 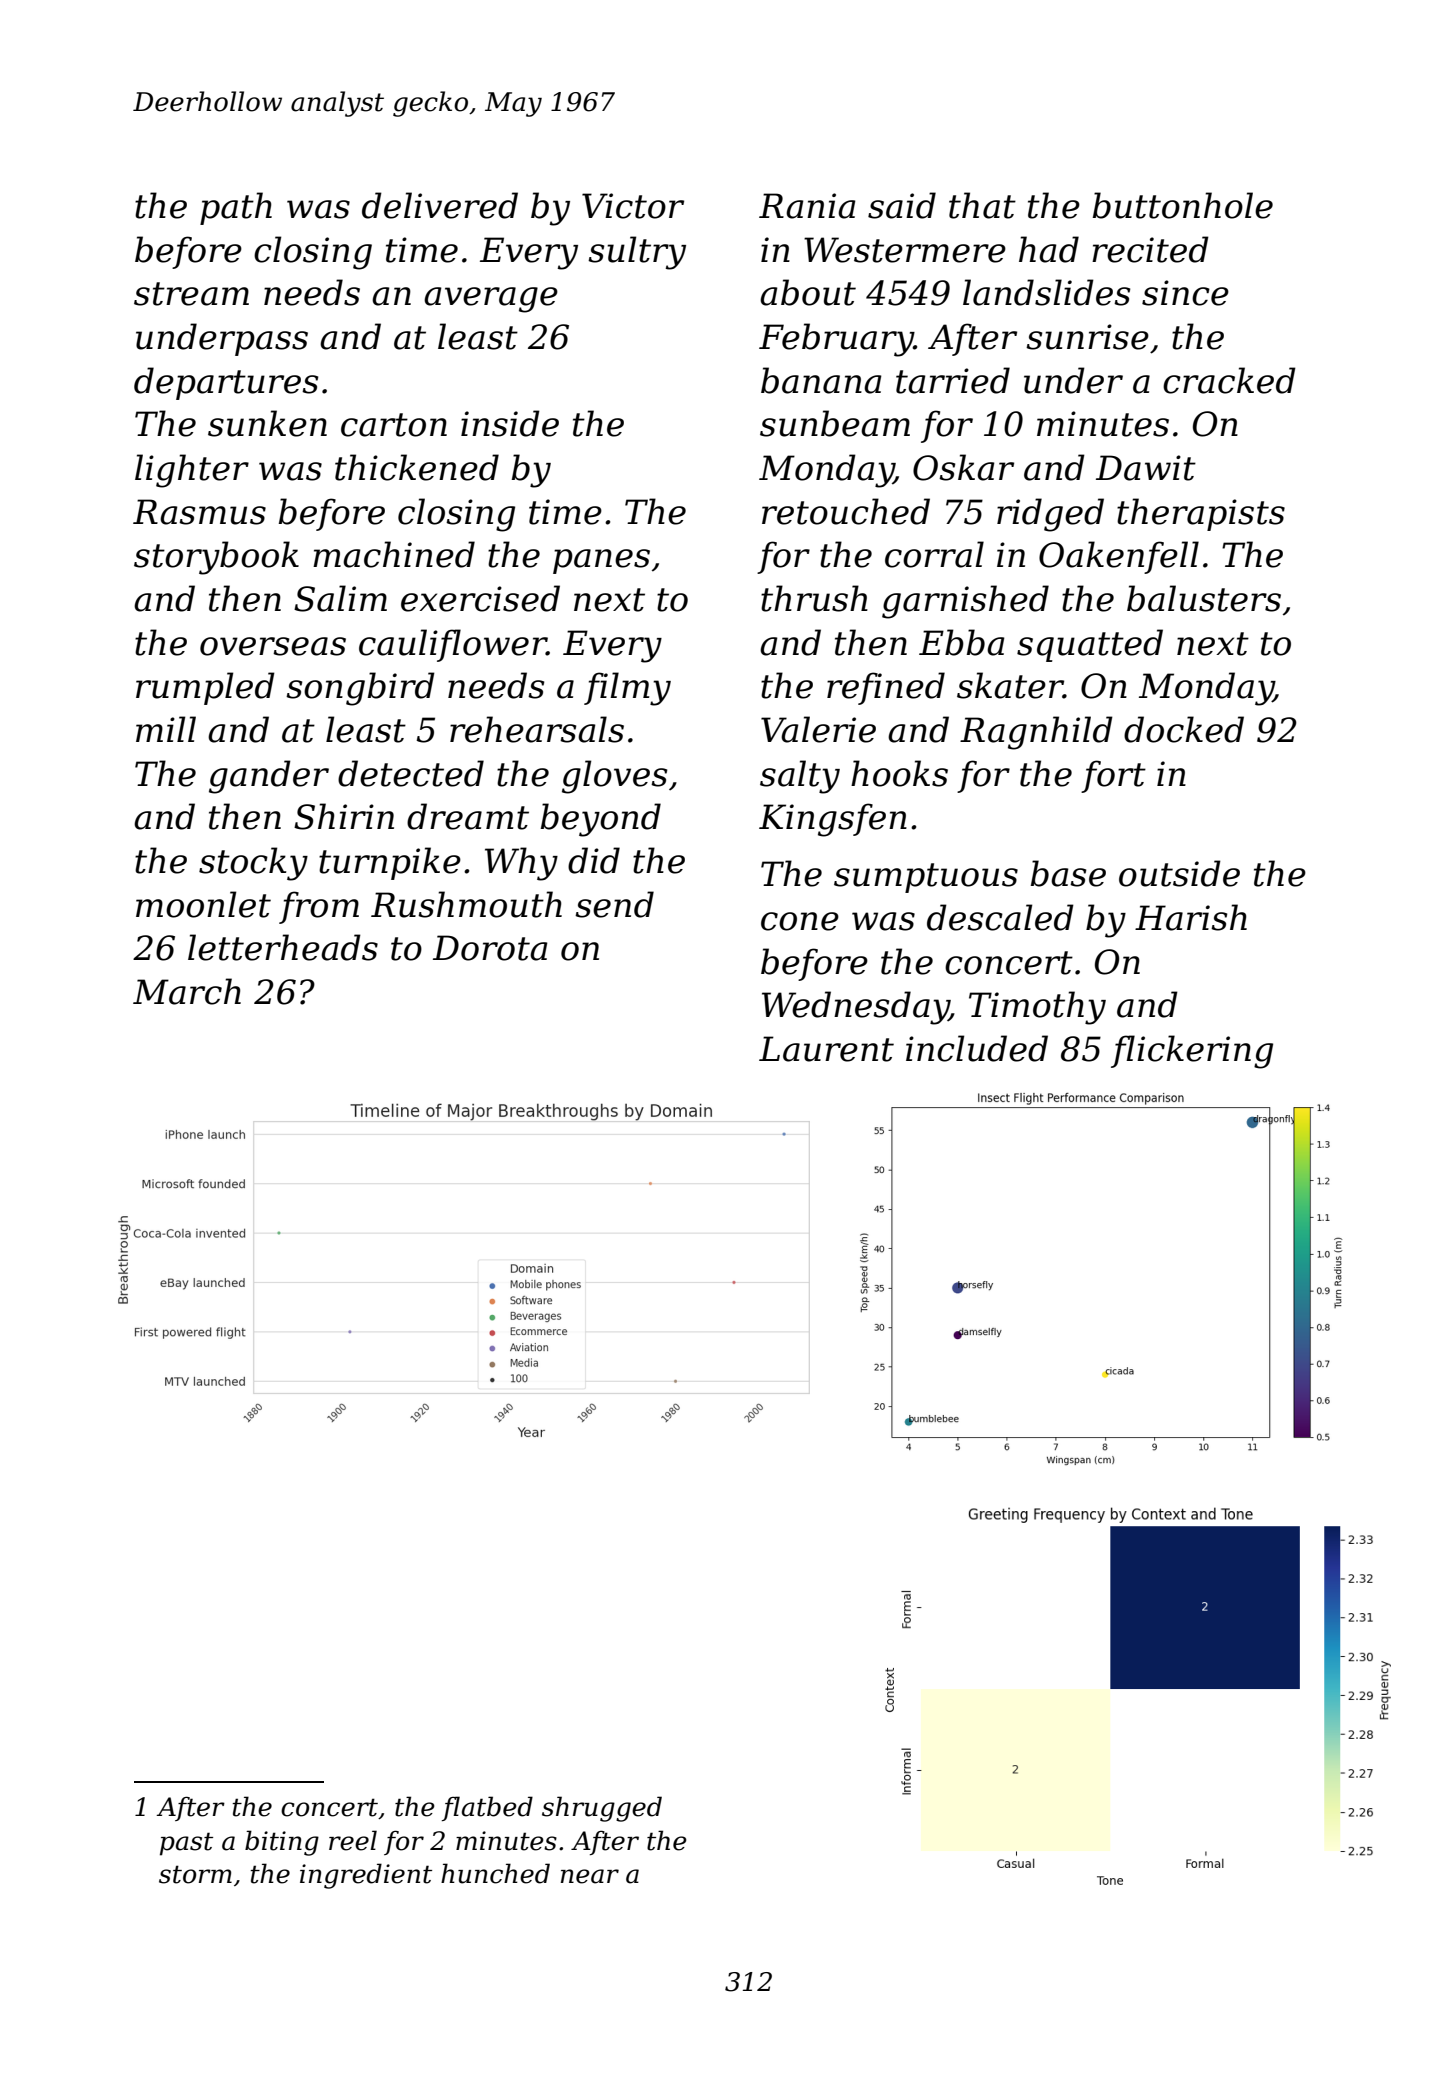 What do you see at coordinates (934, 554) in the screenshot?
I see `corral` at bounding box center [934, 554].
